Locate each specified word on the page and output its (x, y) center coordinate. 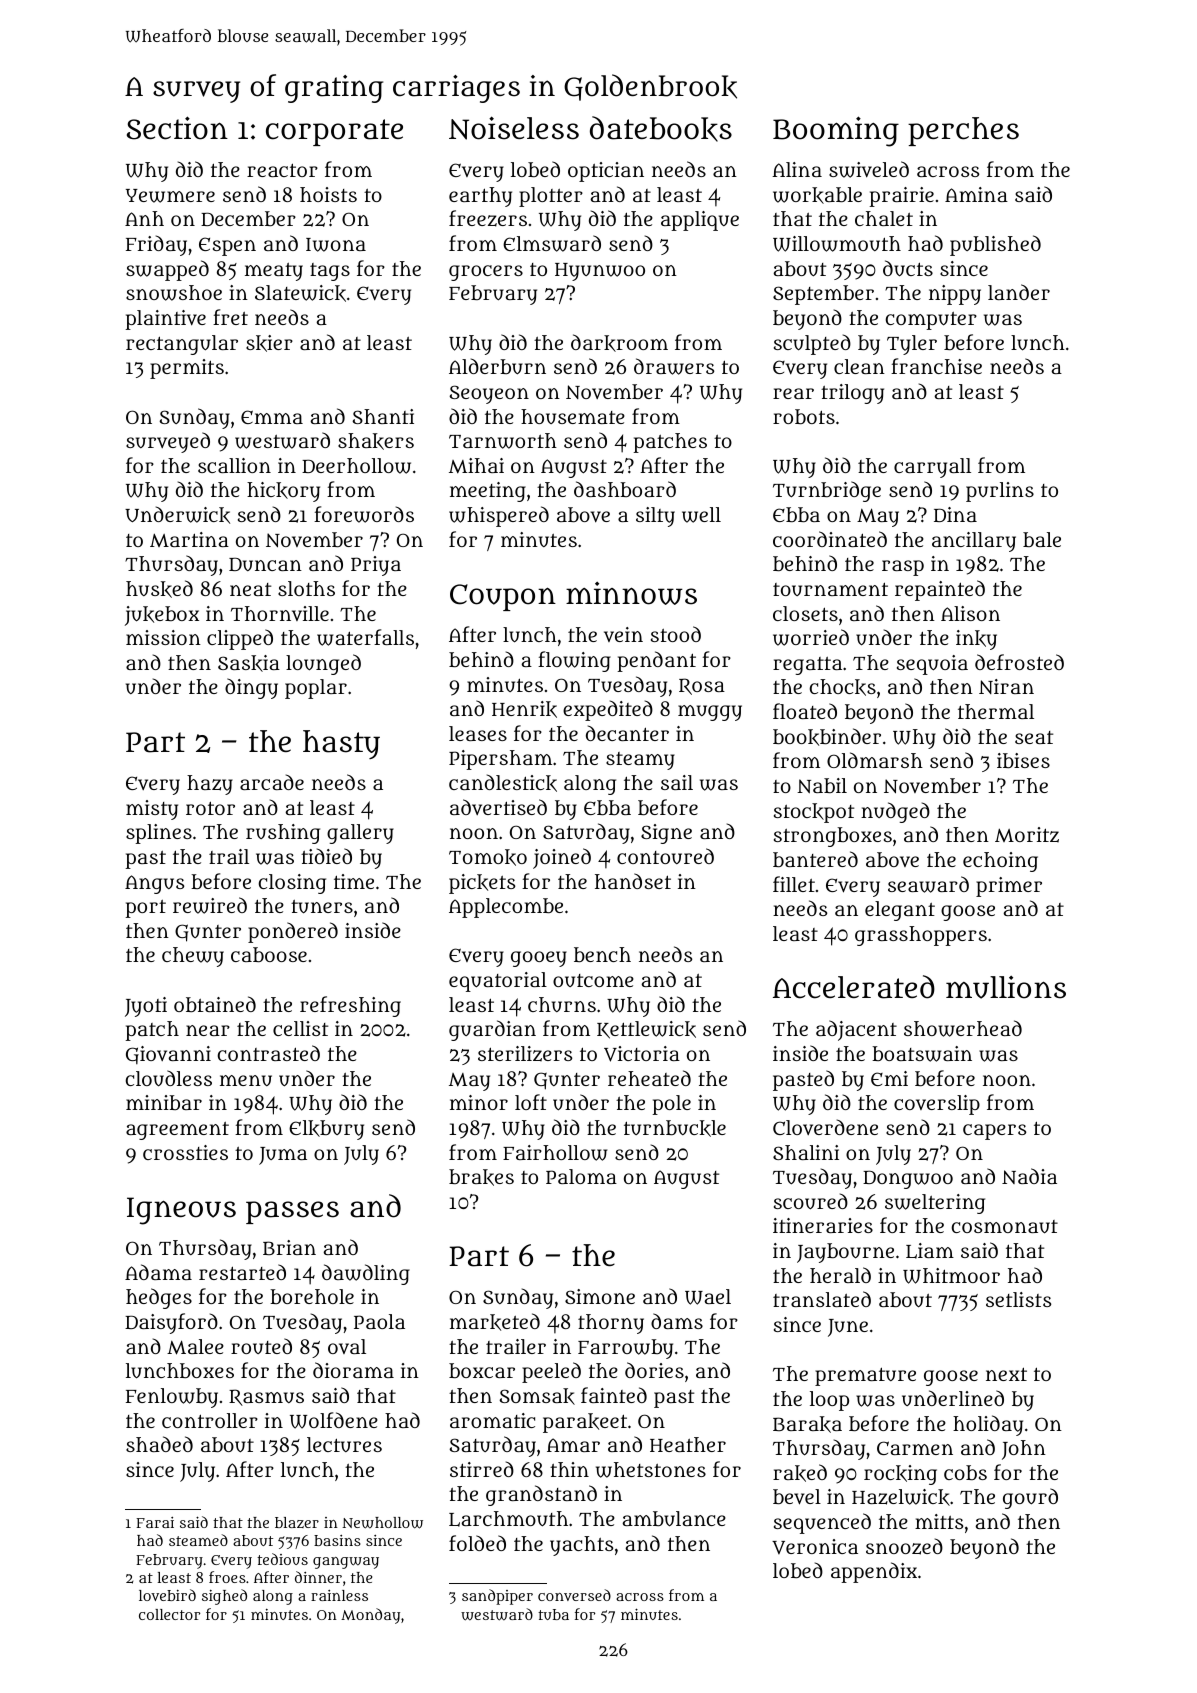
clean (859, 366)
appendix (874, 1572)
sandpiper (497, 1597)
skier (269, 343)
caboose (269, 954)
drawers (674, 366)
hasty (341, 744)
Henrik (524, 709)
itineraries (823, 1225)
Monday (370, 1616)
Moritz (1027, 834)
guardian (492, 1030)
